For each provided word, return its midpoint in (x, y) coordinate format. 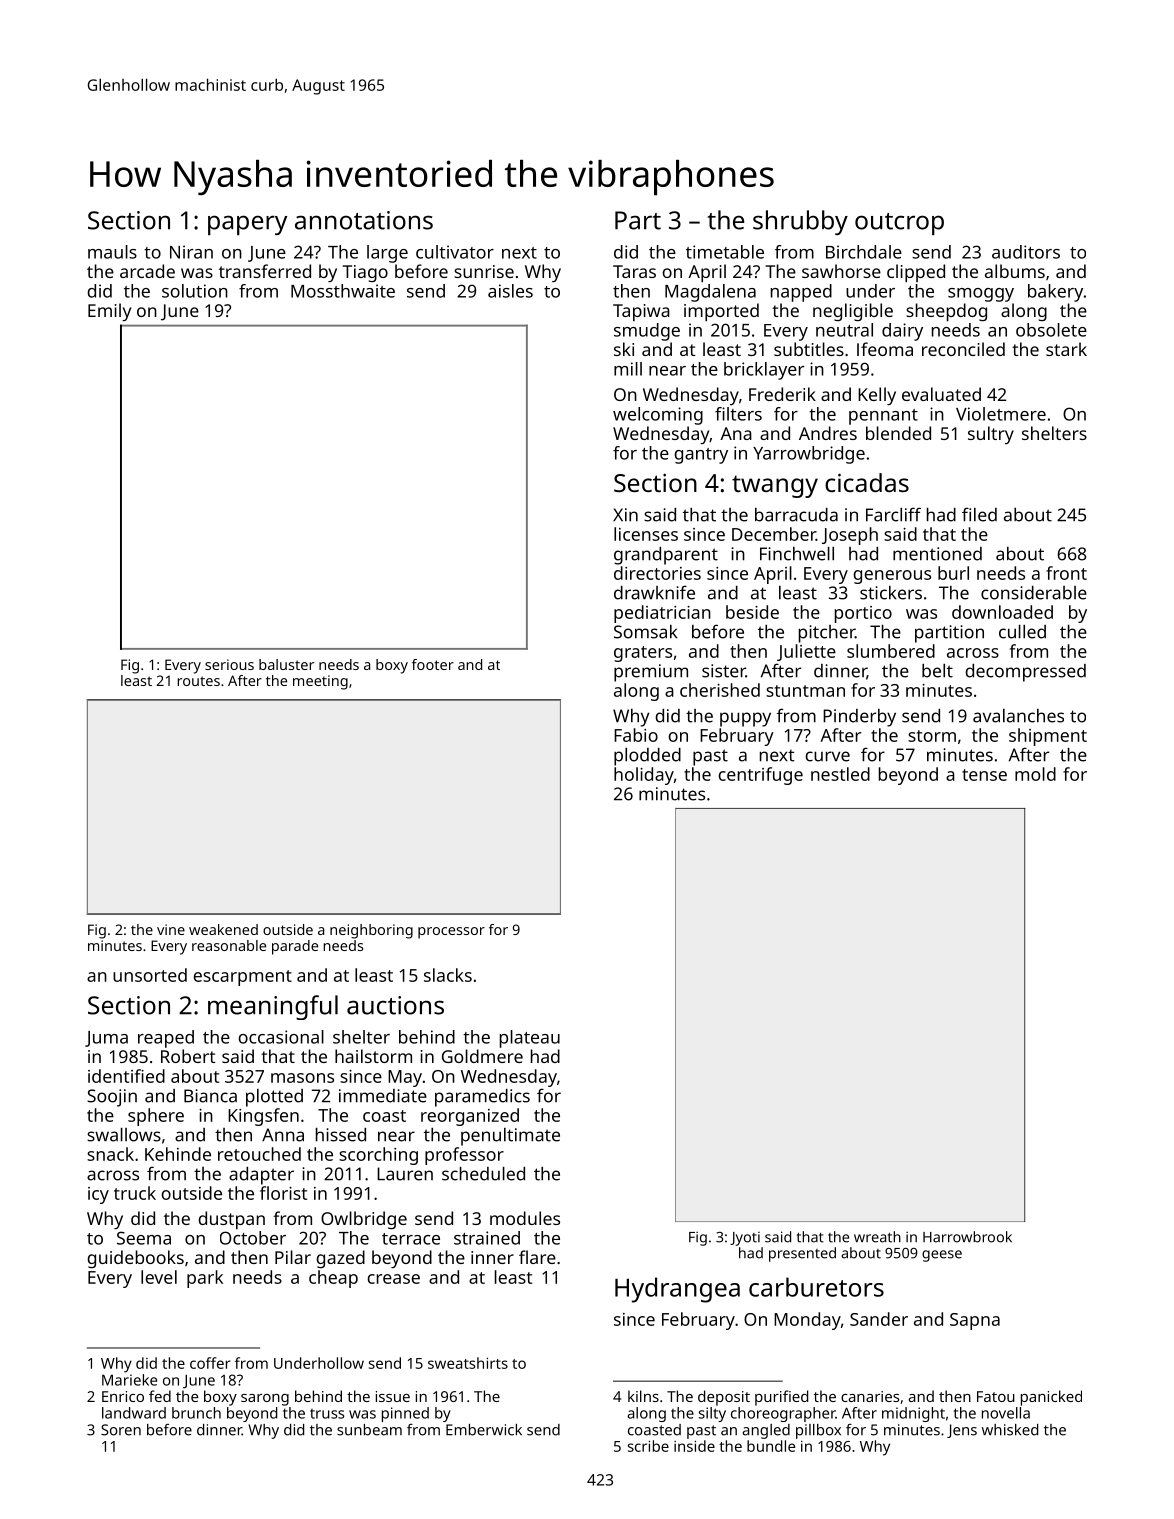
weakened (223, 929)
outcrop (899, 224)
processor (451, 933)
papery (247, 225)
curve (827, 756)
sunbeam (369, 1430)
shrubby (800, 222)
